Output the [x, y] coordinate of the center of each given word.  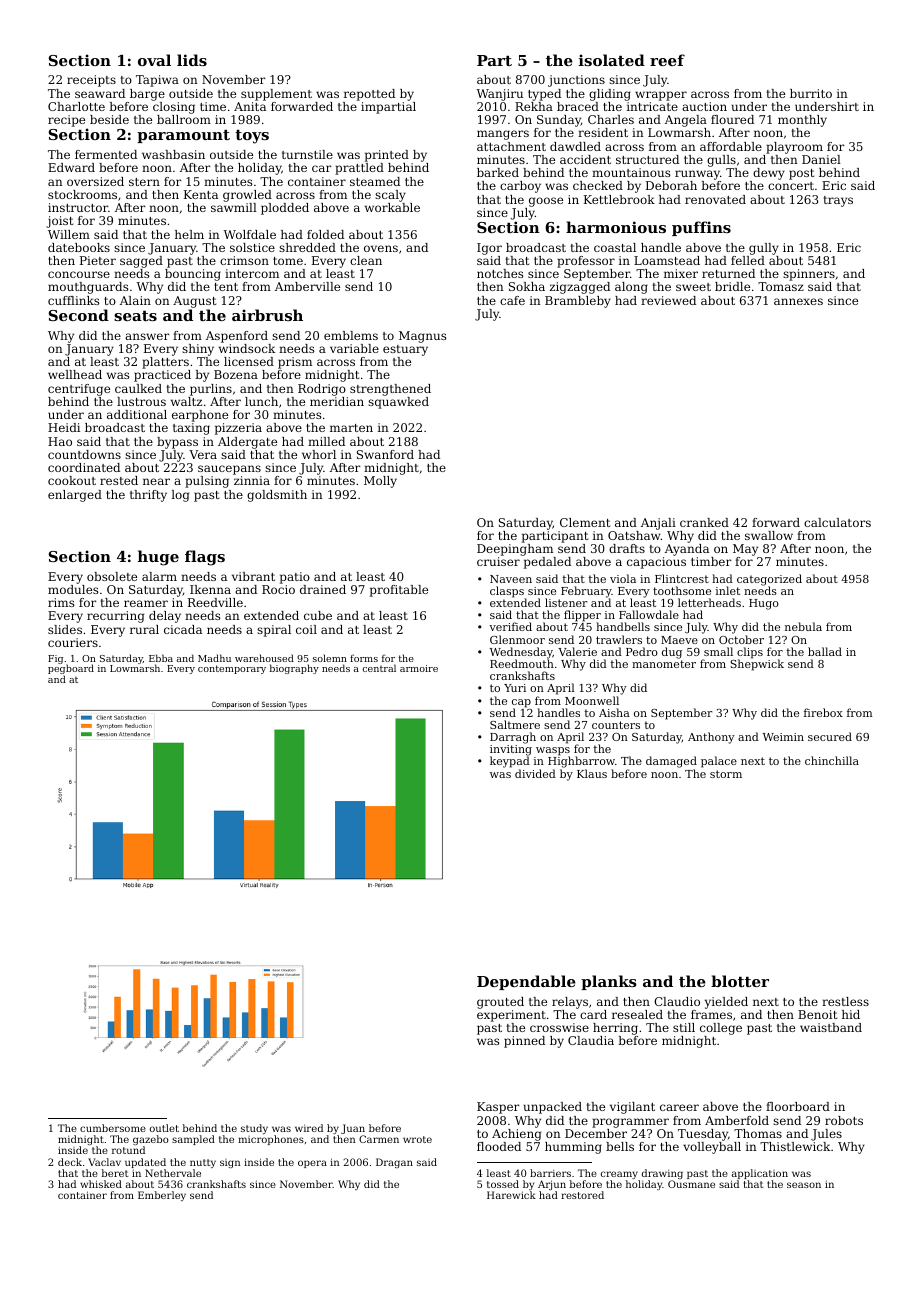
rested [119, 480]
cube [318, 615]
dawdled [575, 146]
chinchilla [832, 760]
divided [535, 773]
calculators [837, 522]
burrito [811, 93]
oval [154, 60]
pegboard [71, 669]
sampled [193, 1140]
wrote [417, 1139]
